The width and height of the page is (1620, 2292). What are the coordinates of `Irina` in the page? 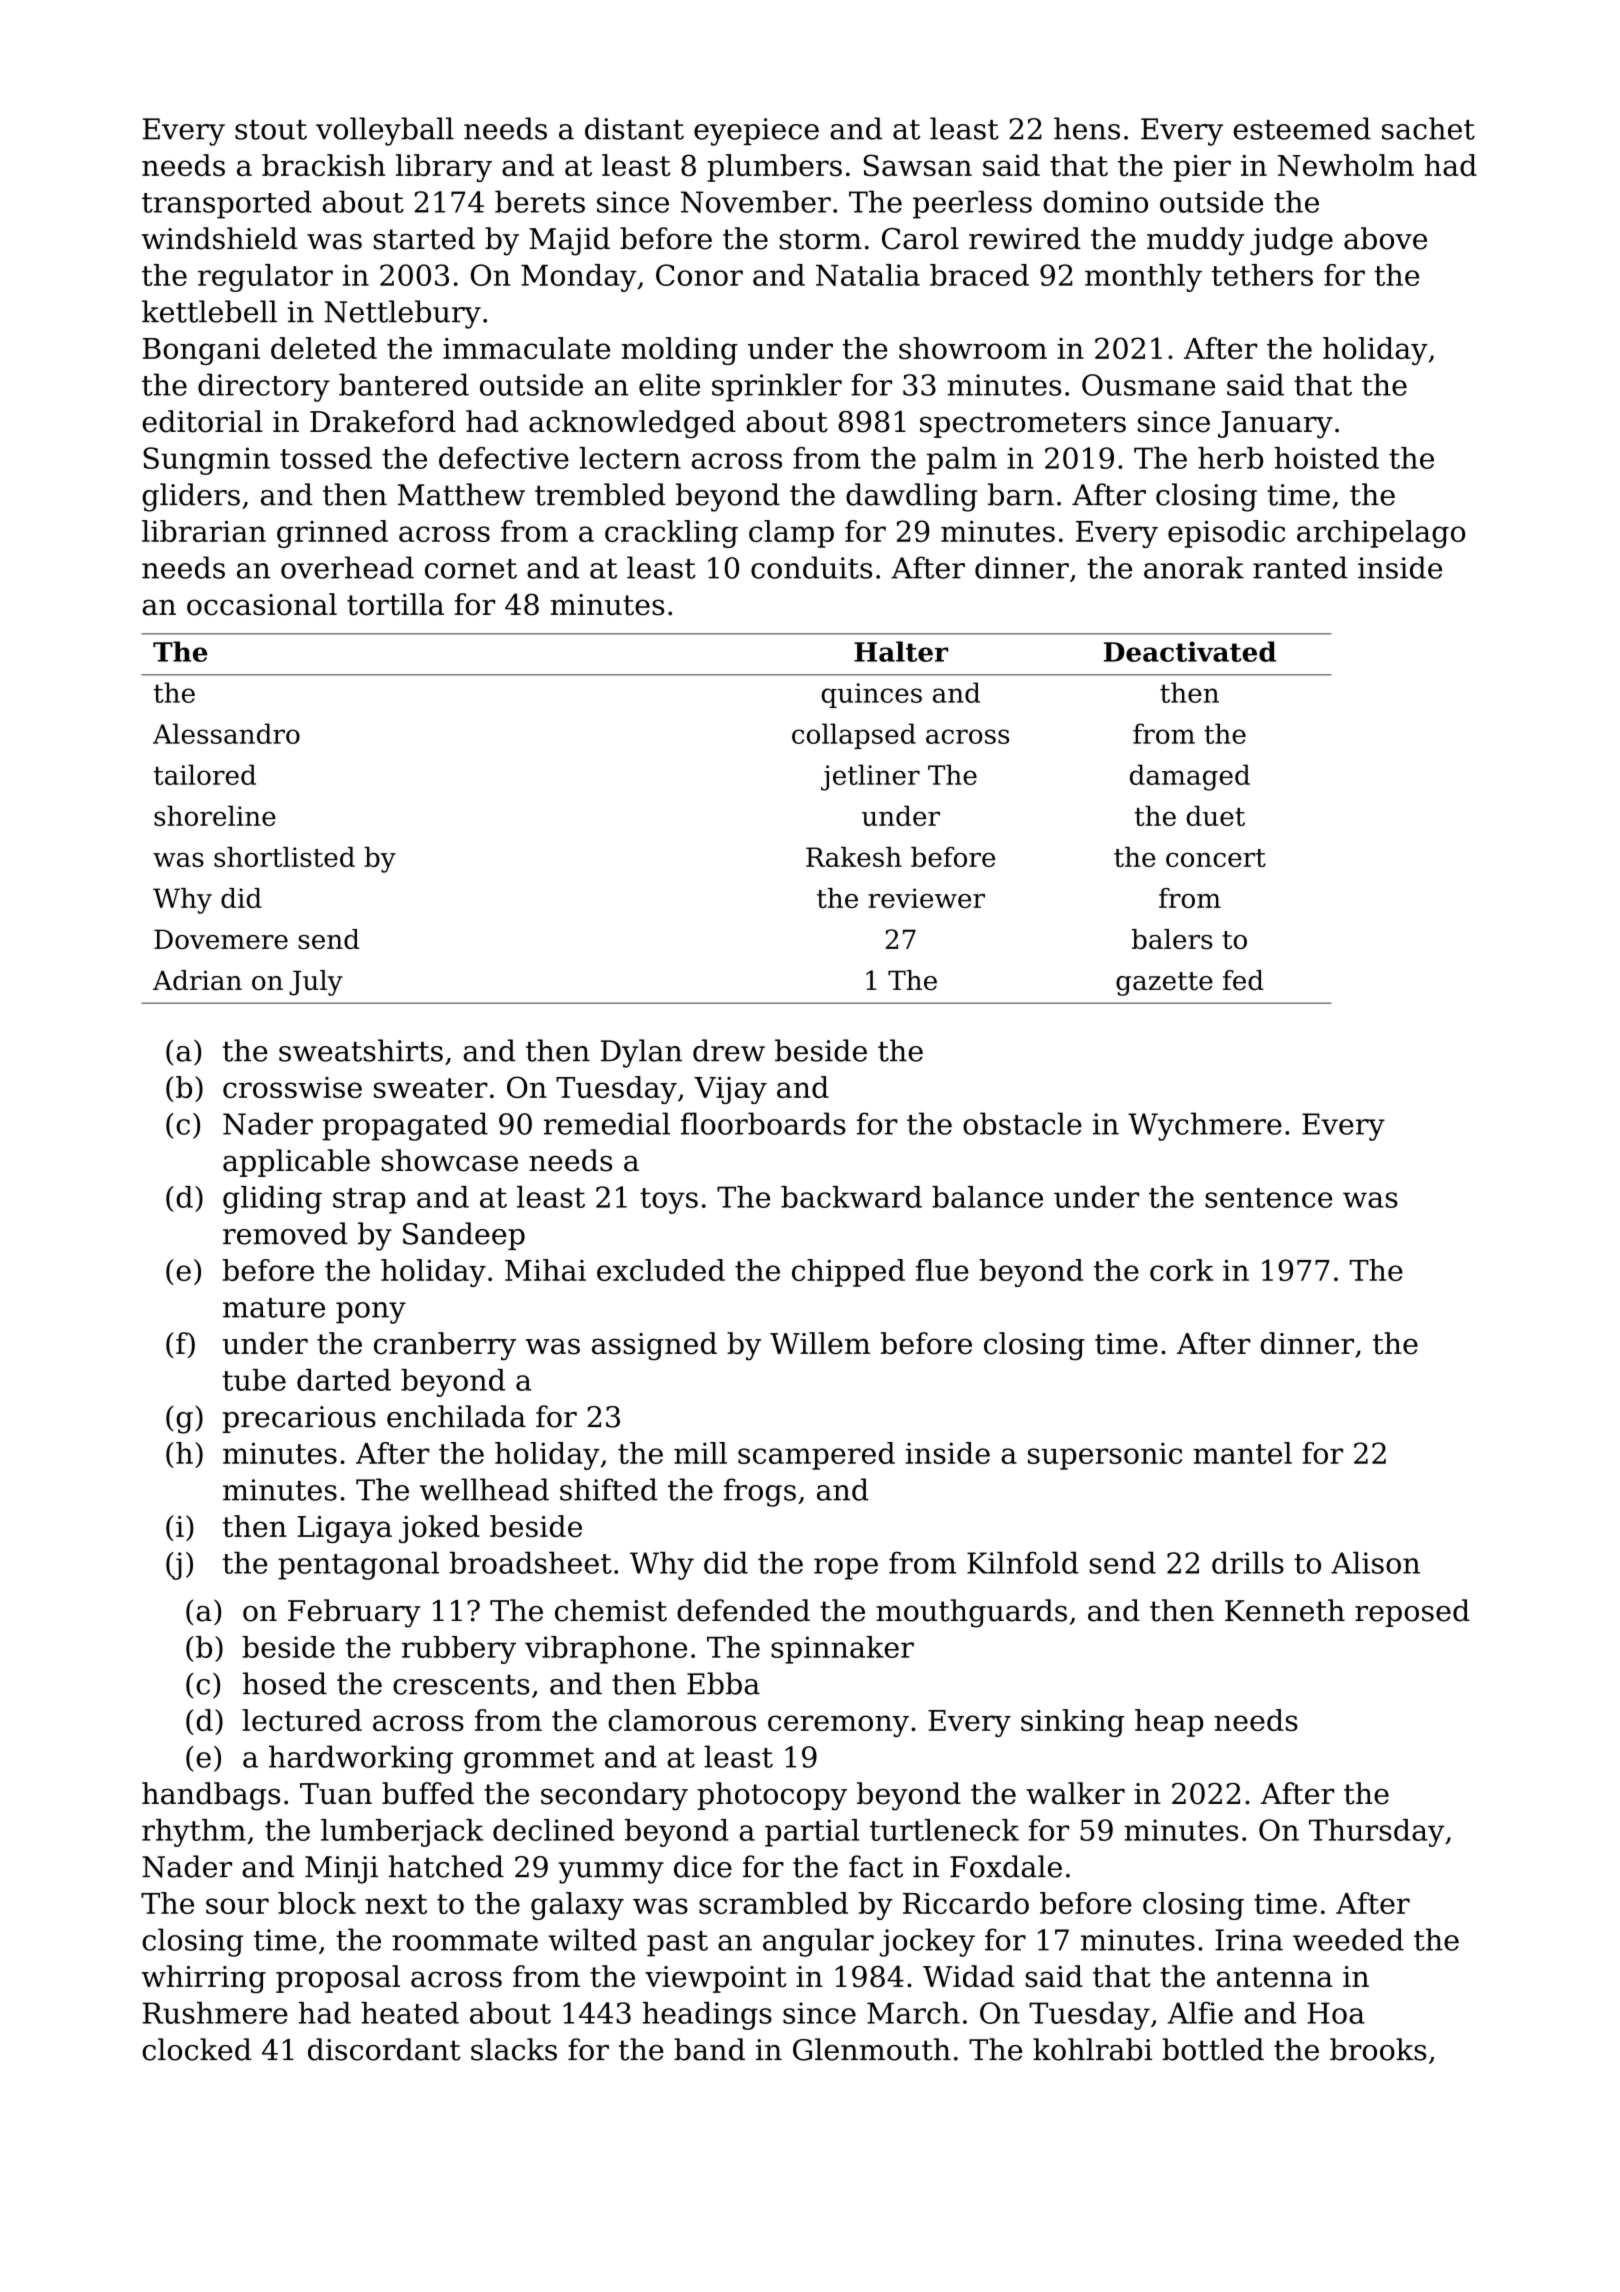 It's located at (1249, 1940).
